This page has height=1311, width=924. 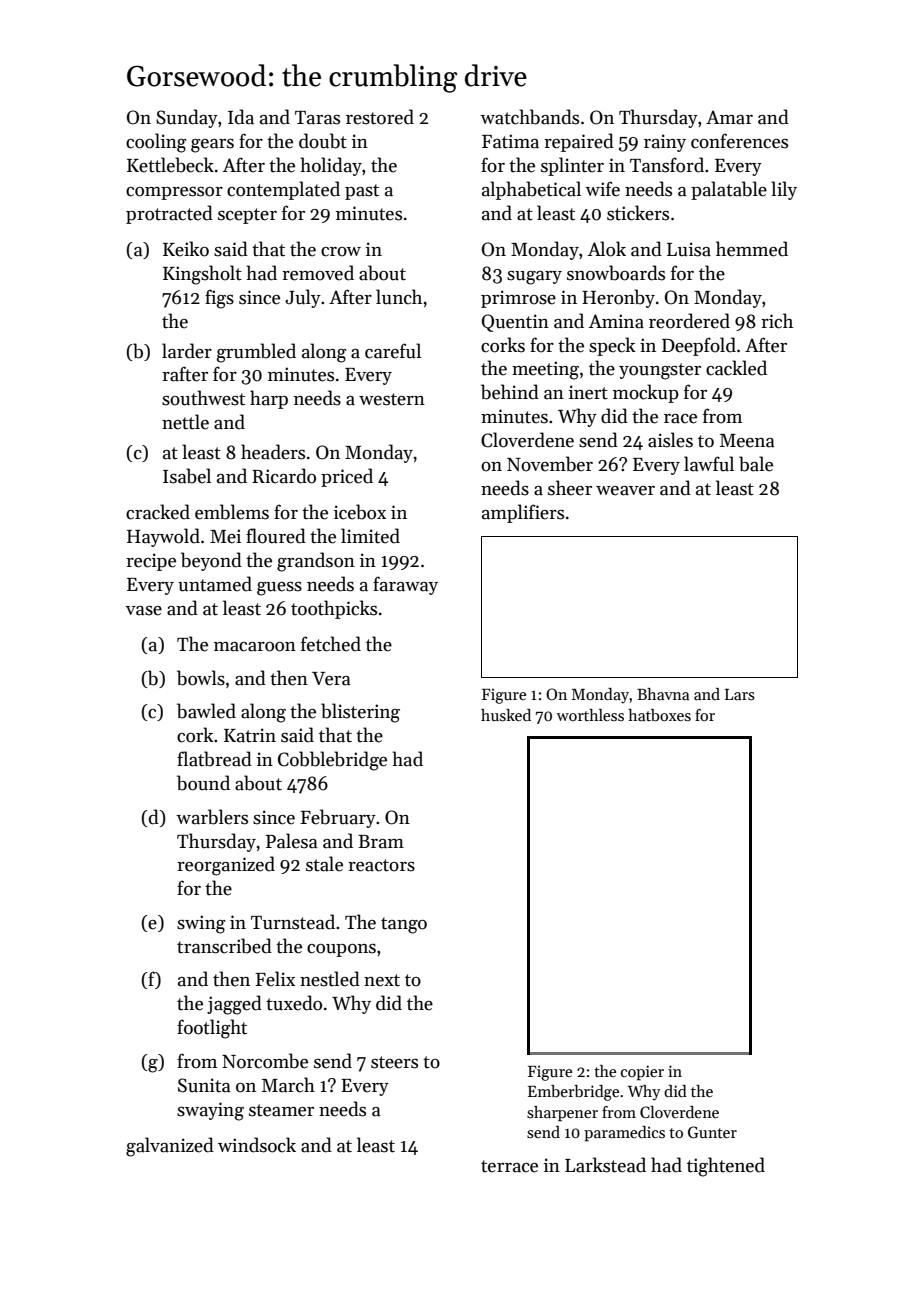 What do you see at coordinates (404, 925) in the page?
I see `tango` at bounding box center [404, 925].
